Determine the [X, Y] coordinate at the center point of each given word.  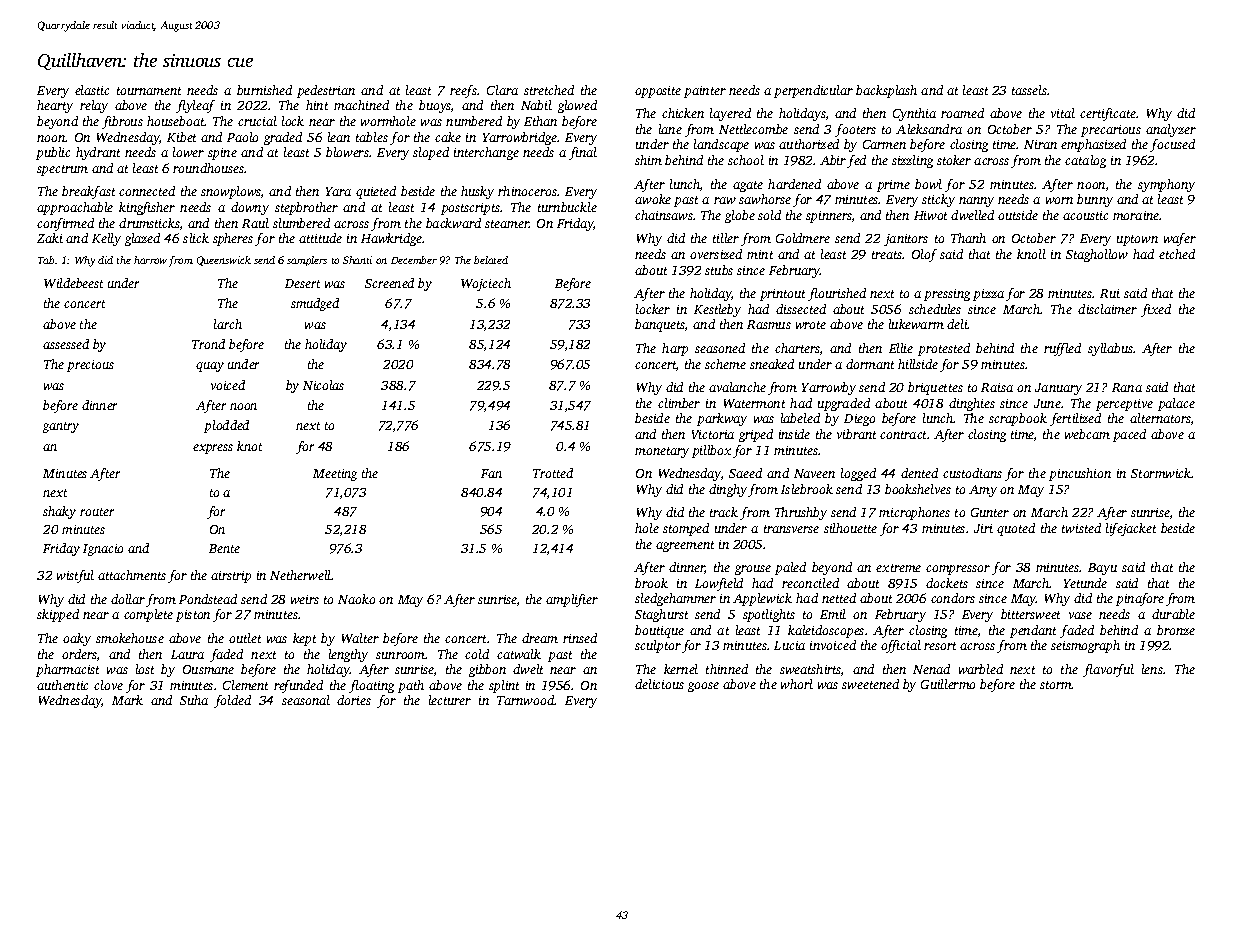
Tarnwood [525, 700]
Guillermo [948, 684]
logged [858, 474]
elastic [92, 90]
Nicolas [323, 385]
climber [679, 403]
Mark [127, 700]
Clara [502, 90]
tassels [1029, 90]
